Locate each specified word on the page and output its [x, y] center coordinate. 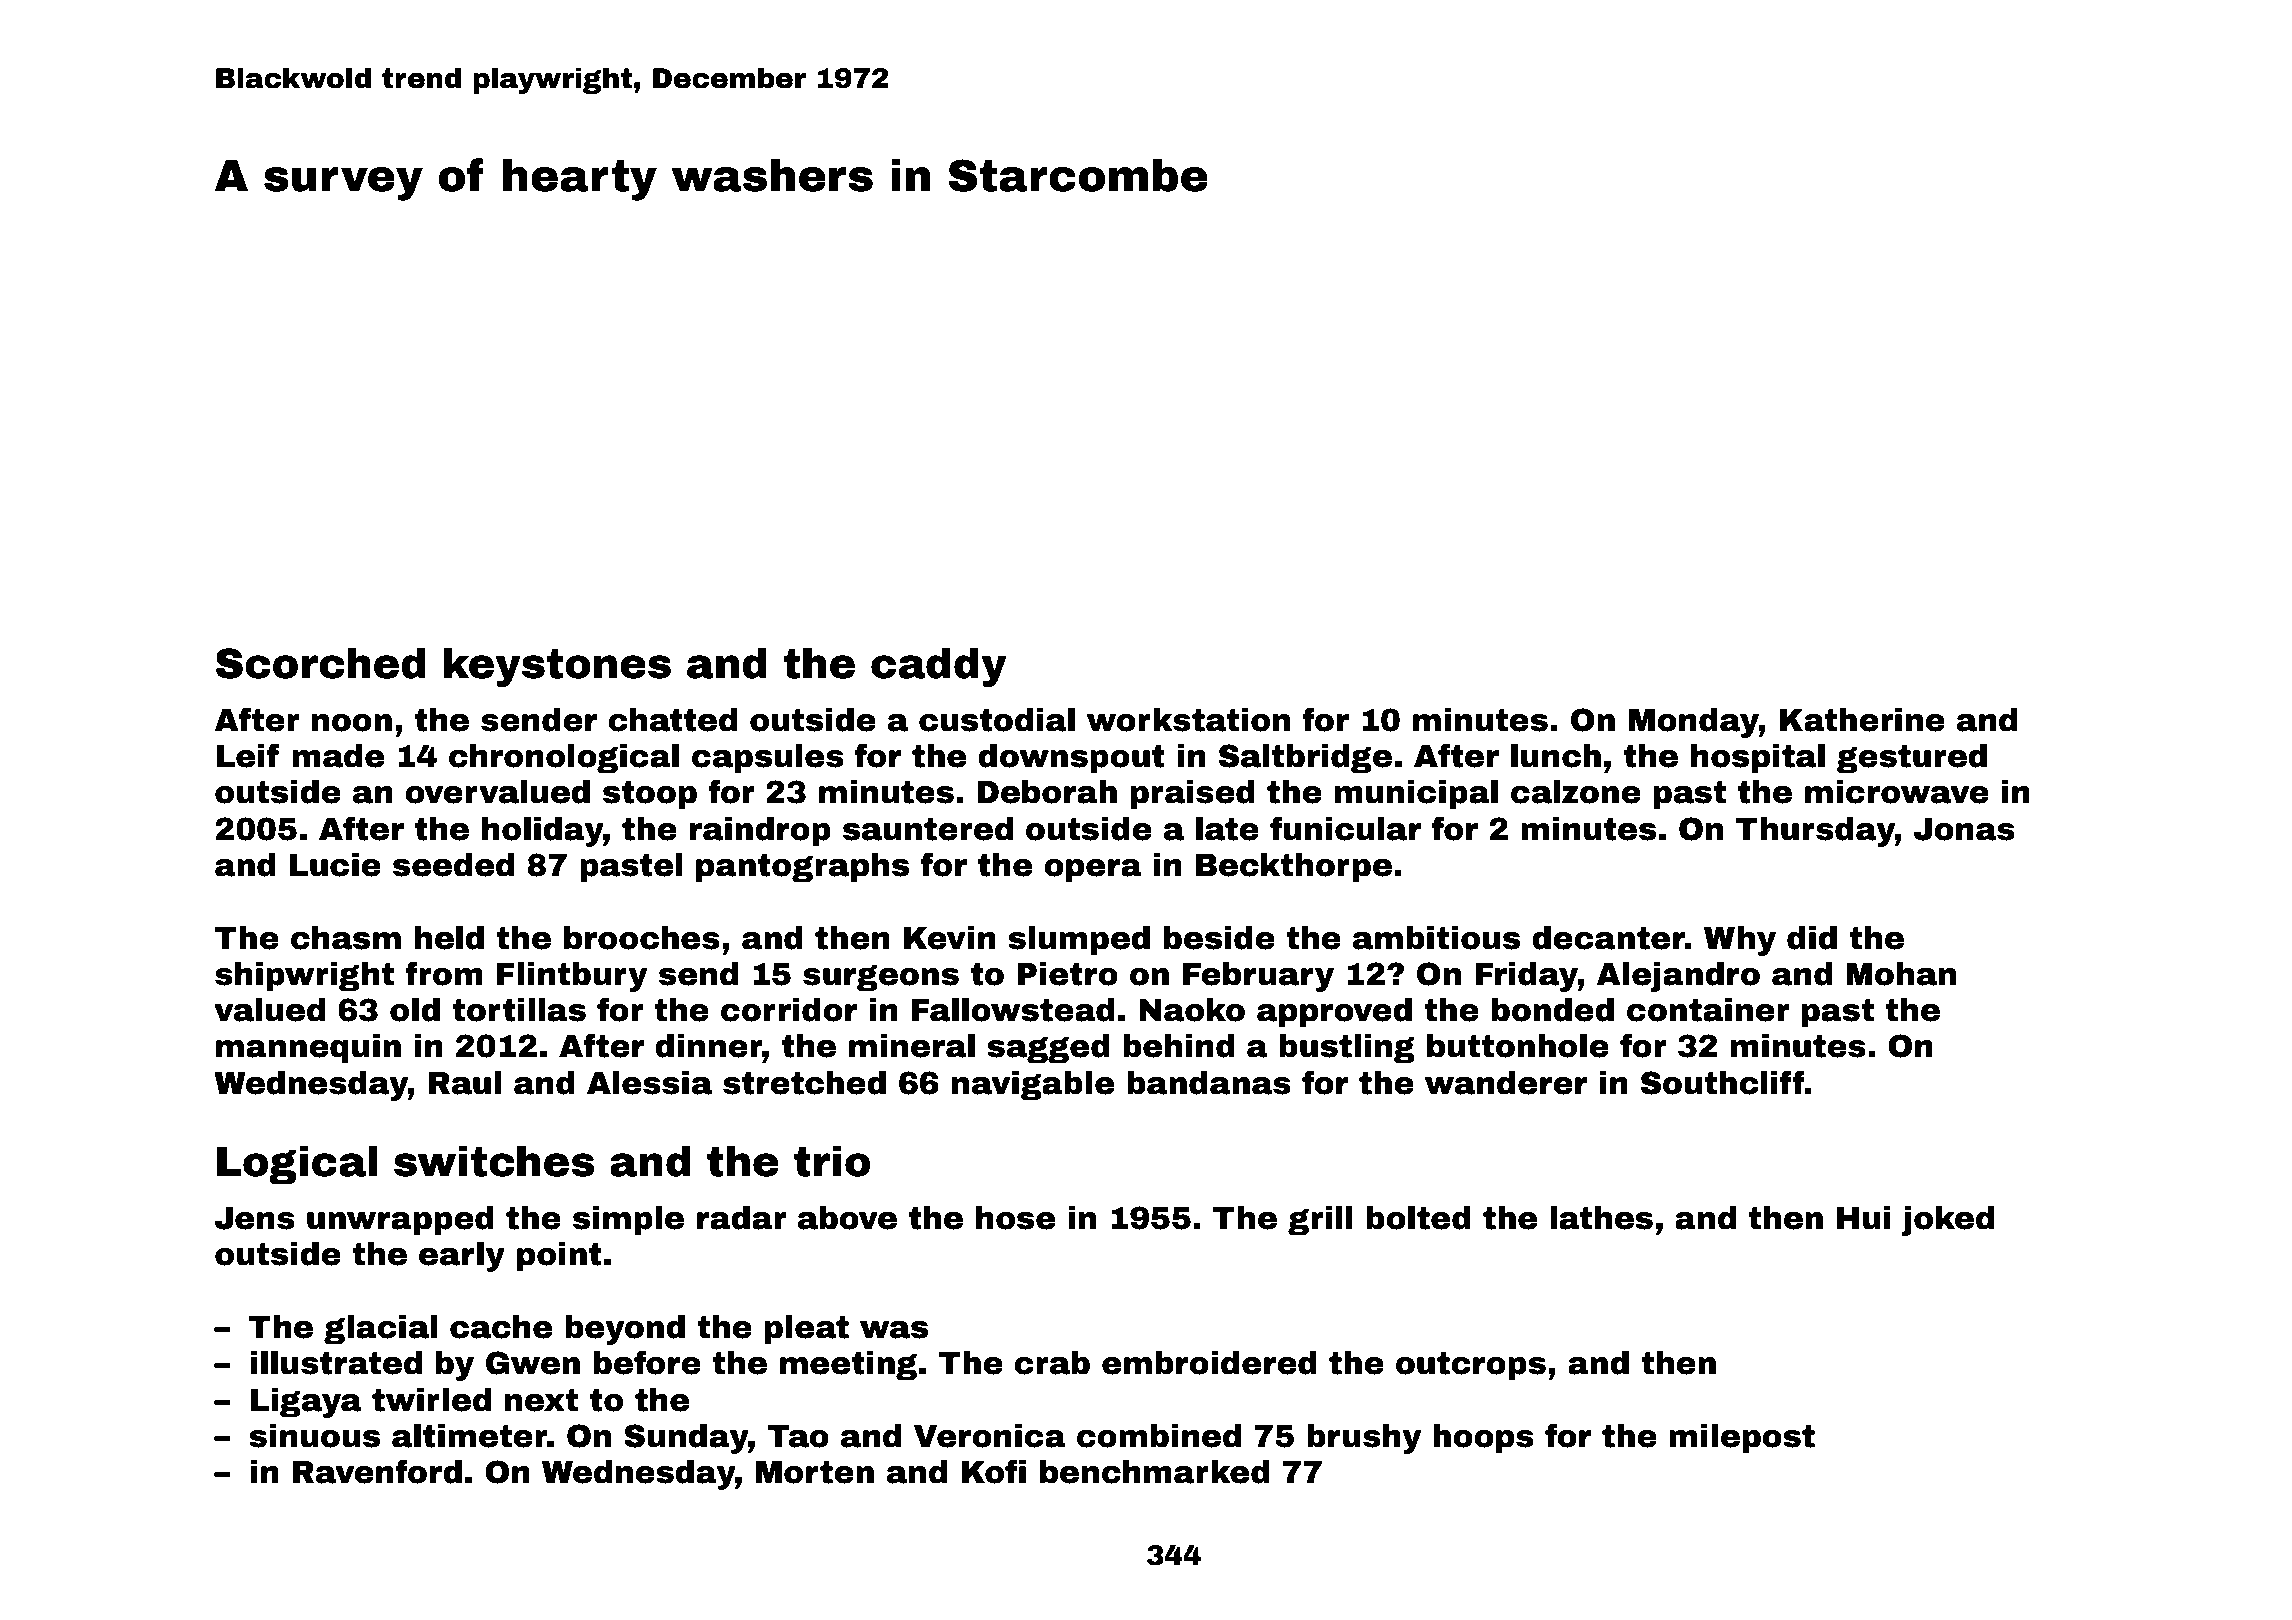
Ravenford [377, 1471]
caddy [939, 667]
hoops [1483, 1439]
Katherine [1862, 720]
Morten [815, 1472]
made [338, 756]
